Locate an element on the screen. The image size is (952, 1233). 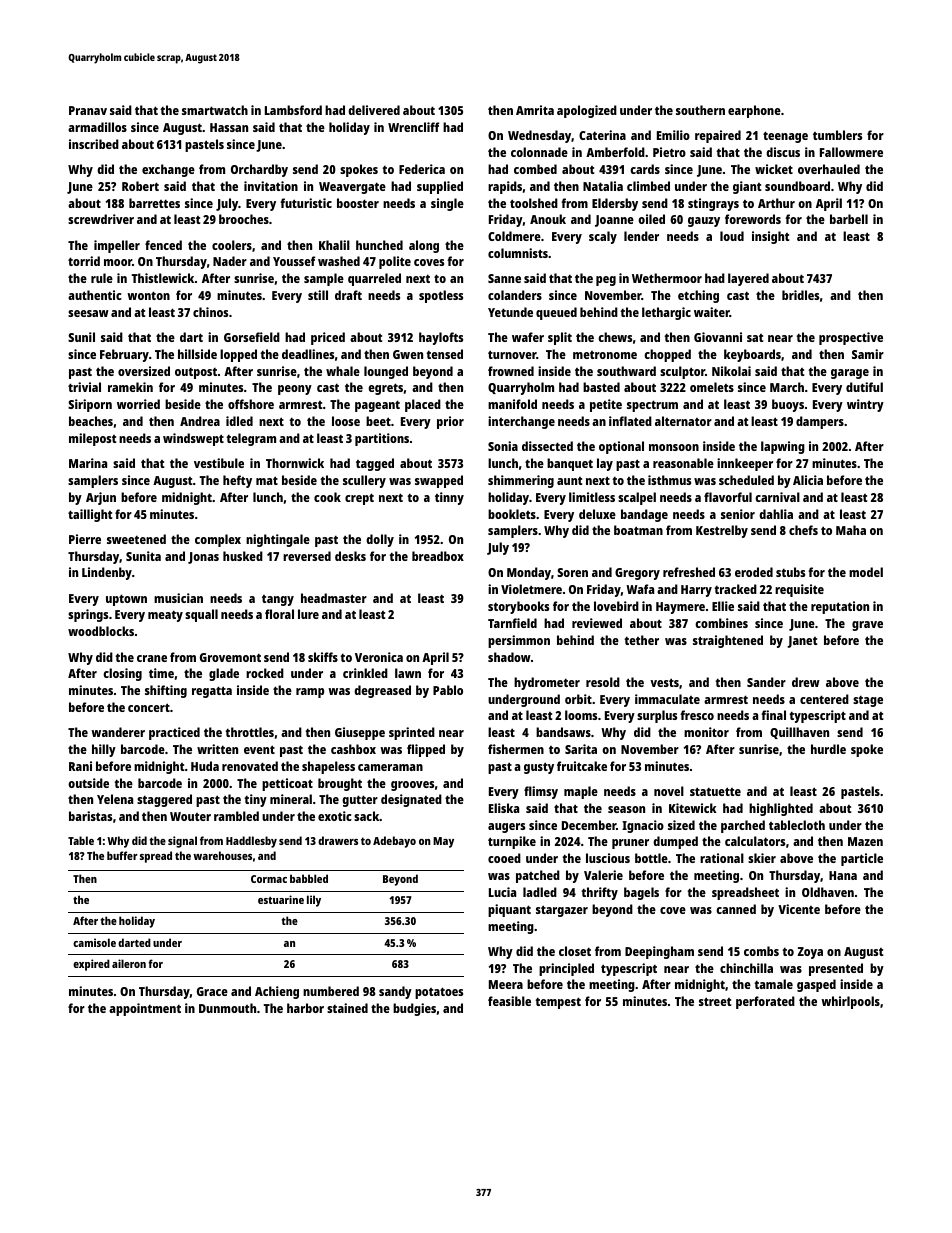
gutter is located at coordinates (360, 801).
